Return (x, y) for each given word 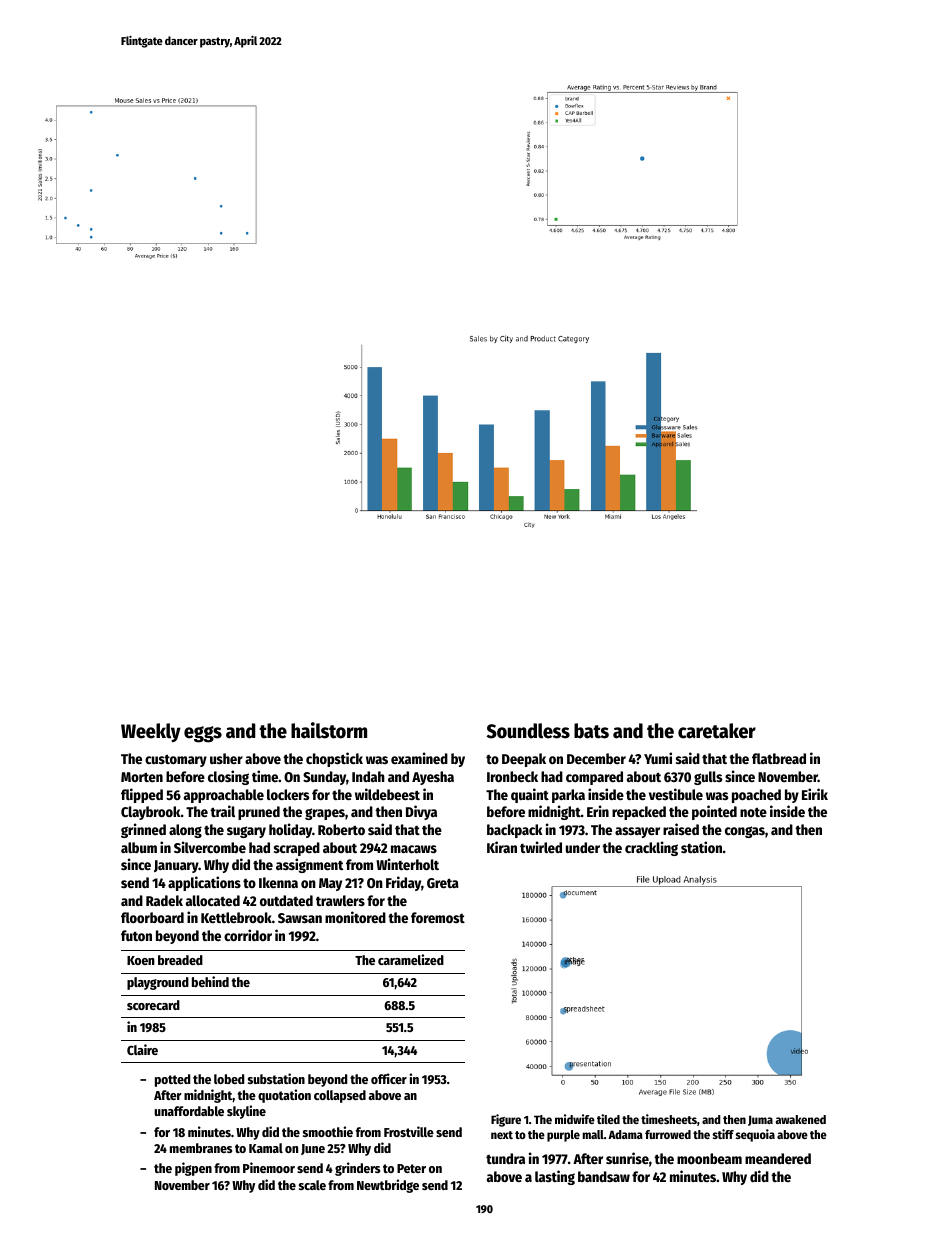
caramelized (411, 959)
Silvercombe (210, 847)
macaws (414, 849)
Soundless (528, 731)
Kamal (266, 1148)
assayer (637, 832)
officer (389, 1078)
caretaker (717, 731)
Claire (142, 1049)
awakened (800, 1119)
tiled (608, 1119)
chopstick (334, 759)
